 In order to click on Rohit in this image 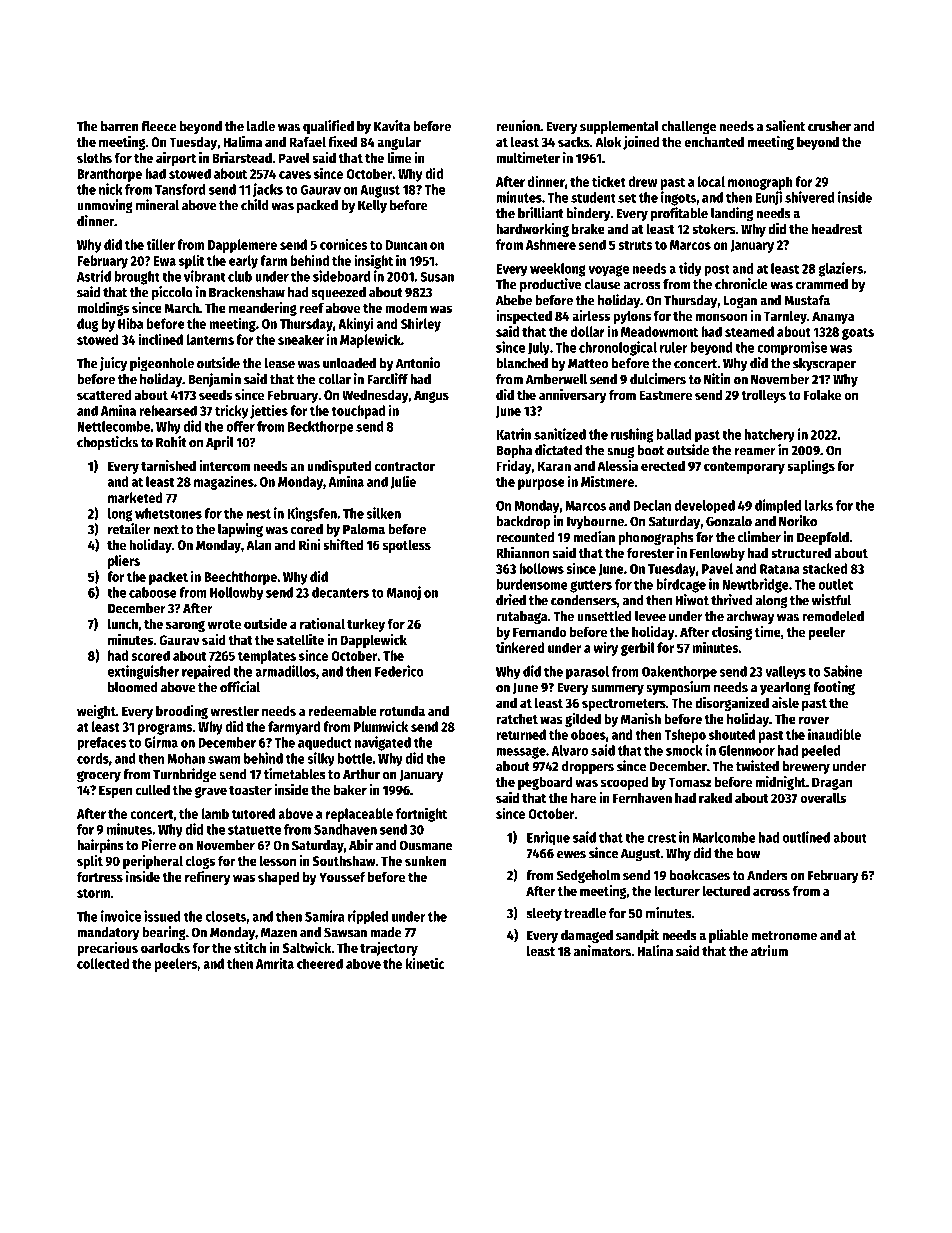, I will do `click(171, 442)`.
